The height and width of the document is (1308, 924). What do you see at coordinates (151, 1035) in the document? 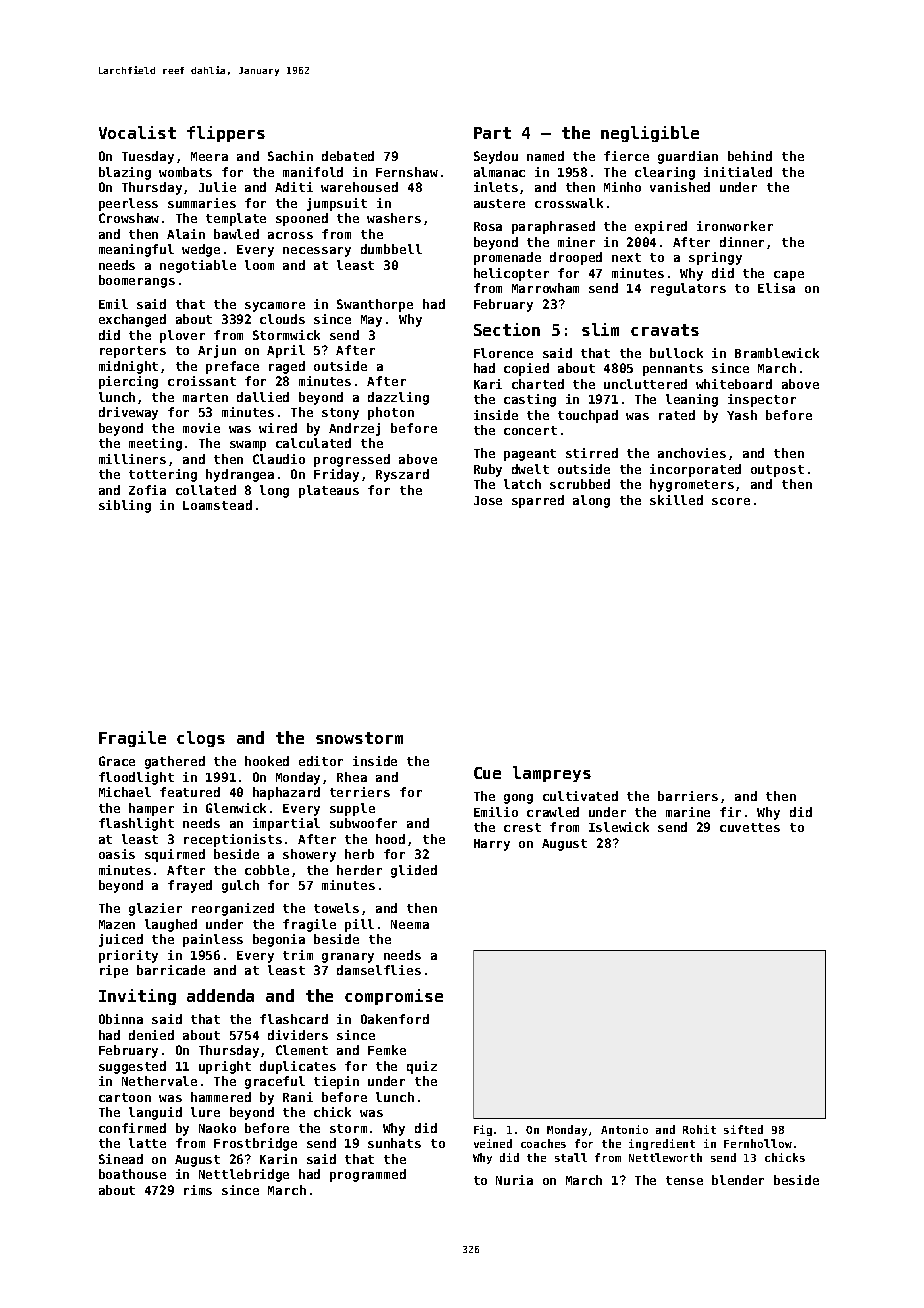
I see `denied` at bounding box center [151, 1035].
